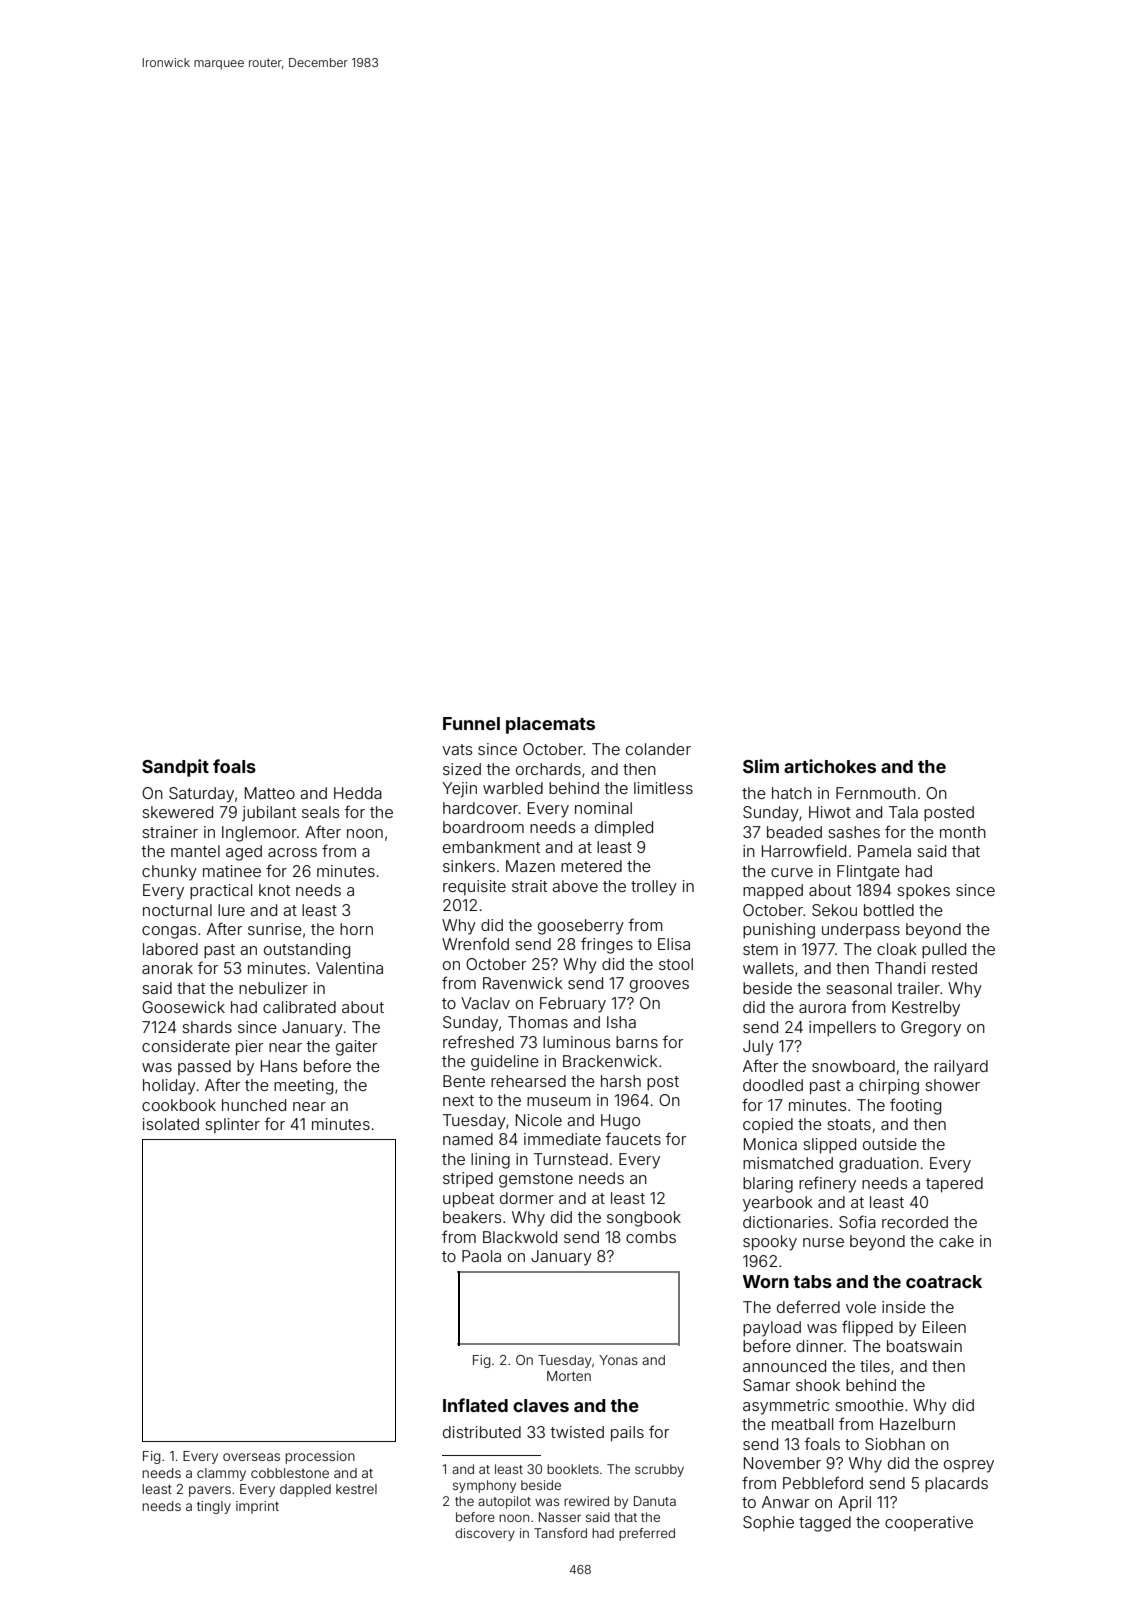  What do you see at coordinates (520, 1237) in the screenshot?
I see `Blackwold` at bounding box center [520, 1237].
